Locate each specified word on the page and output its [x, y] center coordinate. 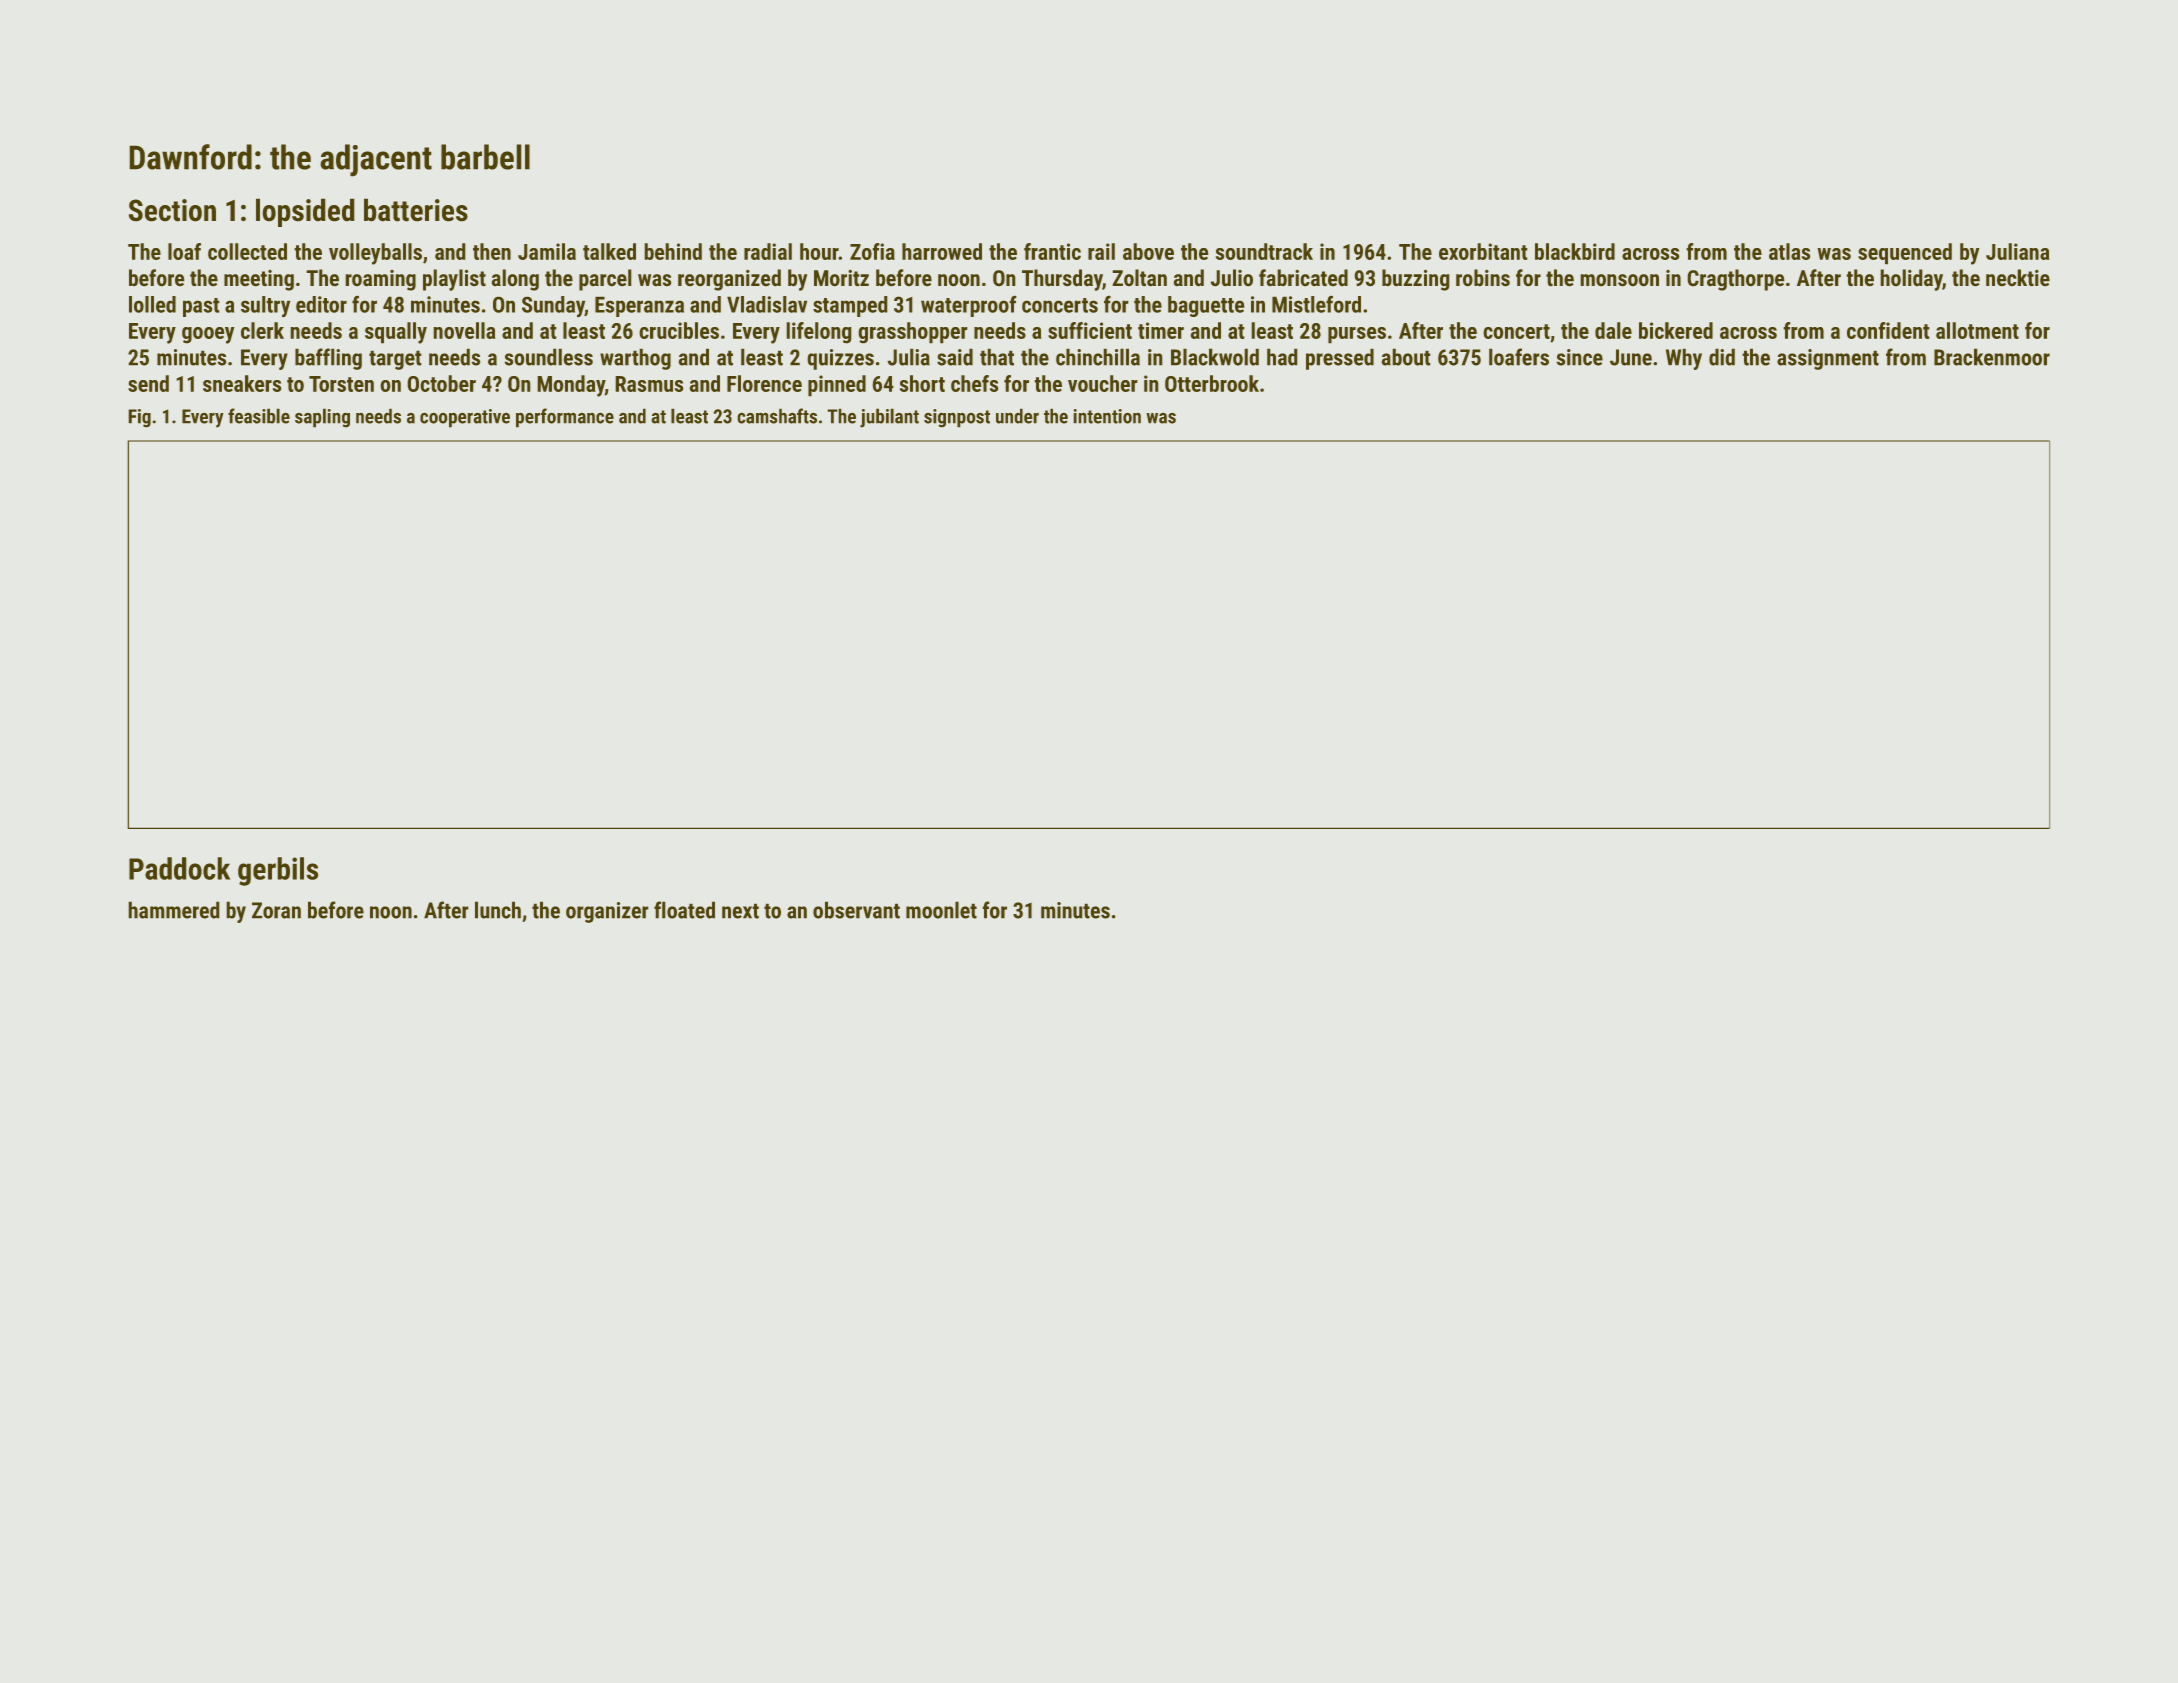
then [492, 251]
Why [1684, 359]
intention [1107, 416]
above [1148, 251]
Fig [140, 418]
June [1631, 357]
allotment [1977, 330]
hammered [174, 910]
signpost [957, 418]
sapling [322, 418]
